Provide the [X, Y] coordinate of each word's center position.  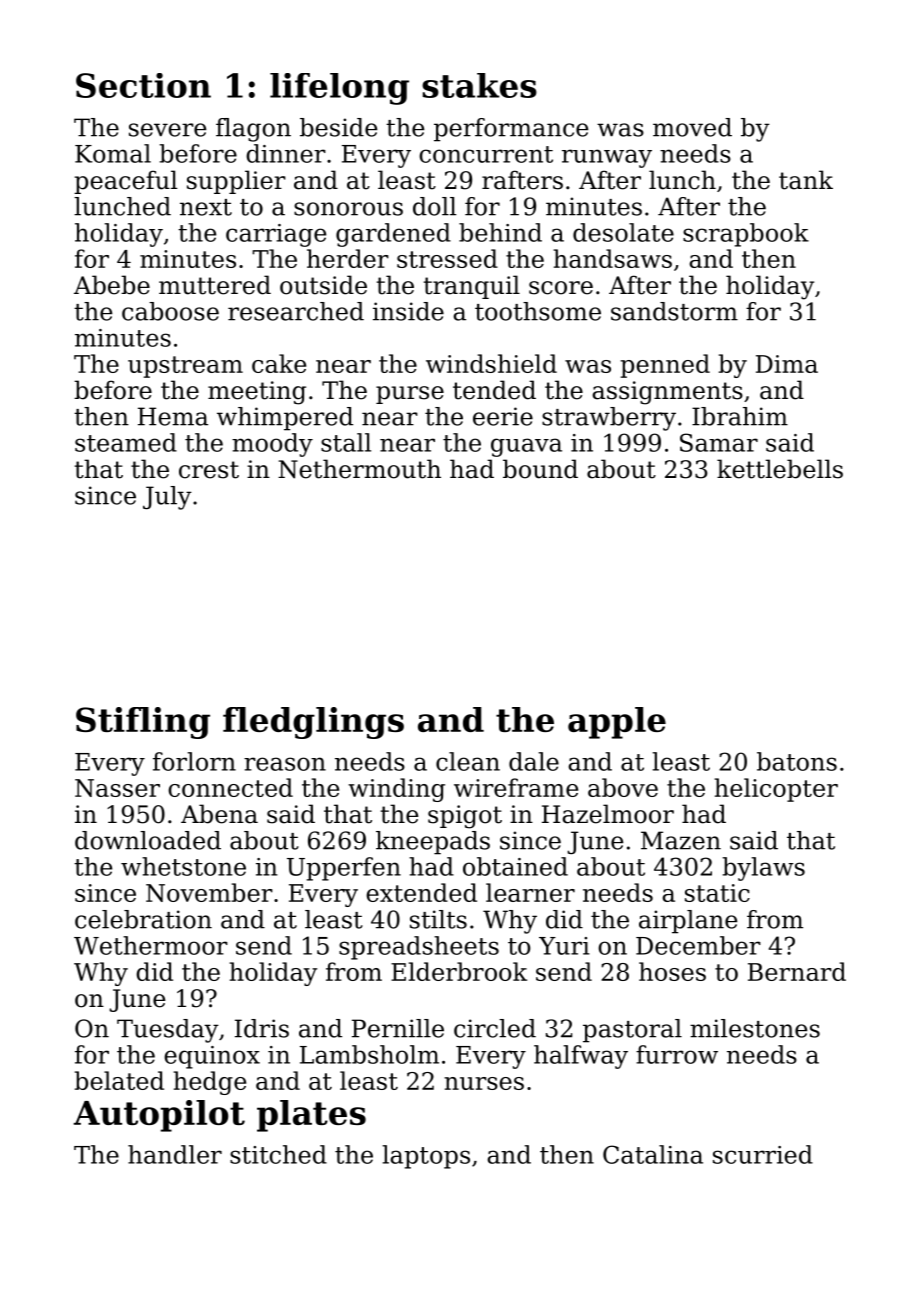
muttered [215, 285]
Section [143, 85]
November [209, 892]
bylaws [763, 869]
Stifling [143, 723]
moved [692, 127]
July [167, 498]
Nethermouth [359, 469]
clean [468, 761]
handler [175, 1154]
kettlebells [780, 469]
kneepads [433, 843]
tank [806, 180]
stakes [479, 85]
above [623, 787]
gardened [393, 235]
